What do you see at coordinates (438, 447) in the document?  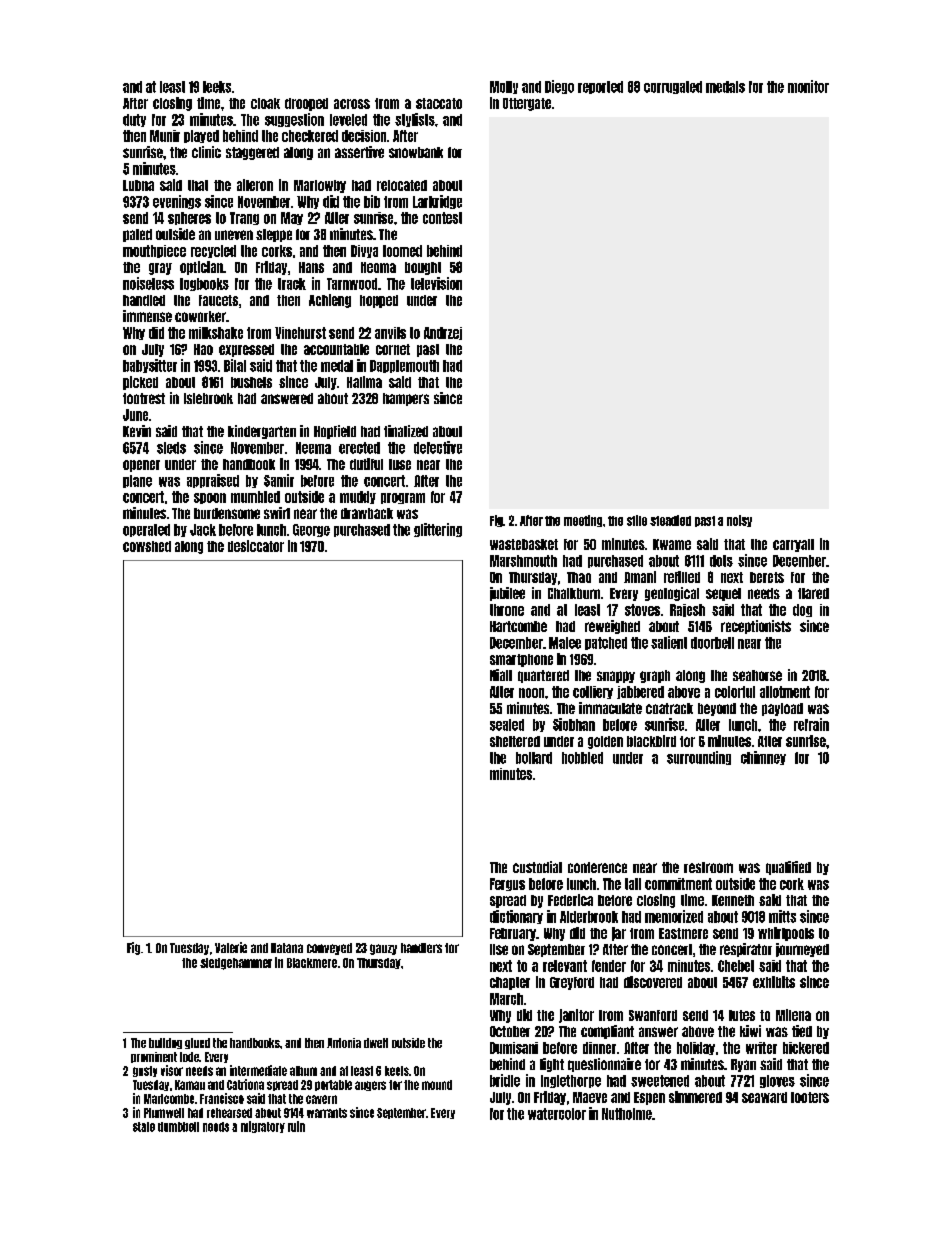 I see `defective` at bounding box center [438, 447].
